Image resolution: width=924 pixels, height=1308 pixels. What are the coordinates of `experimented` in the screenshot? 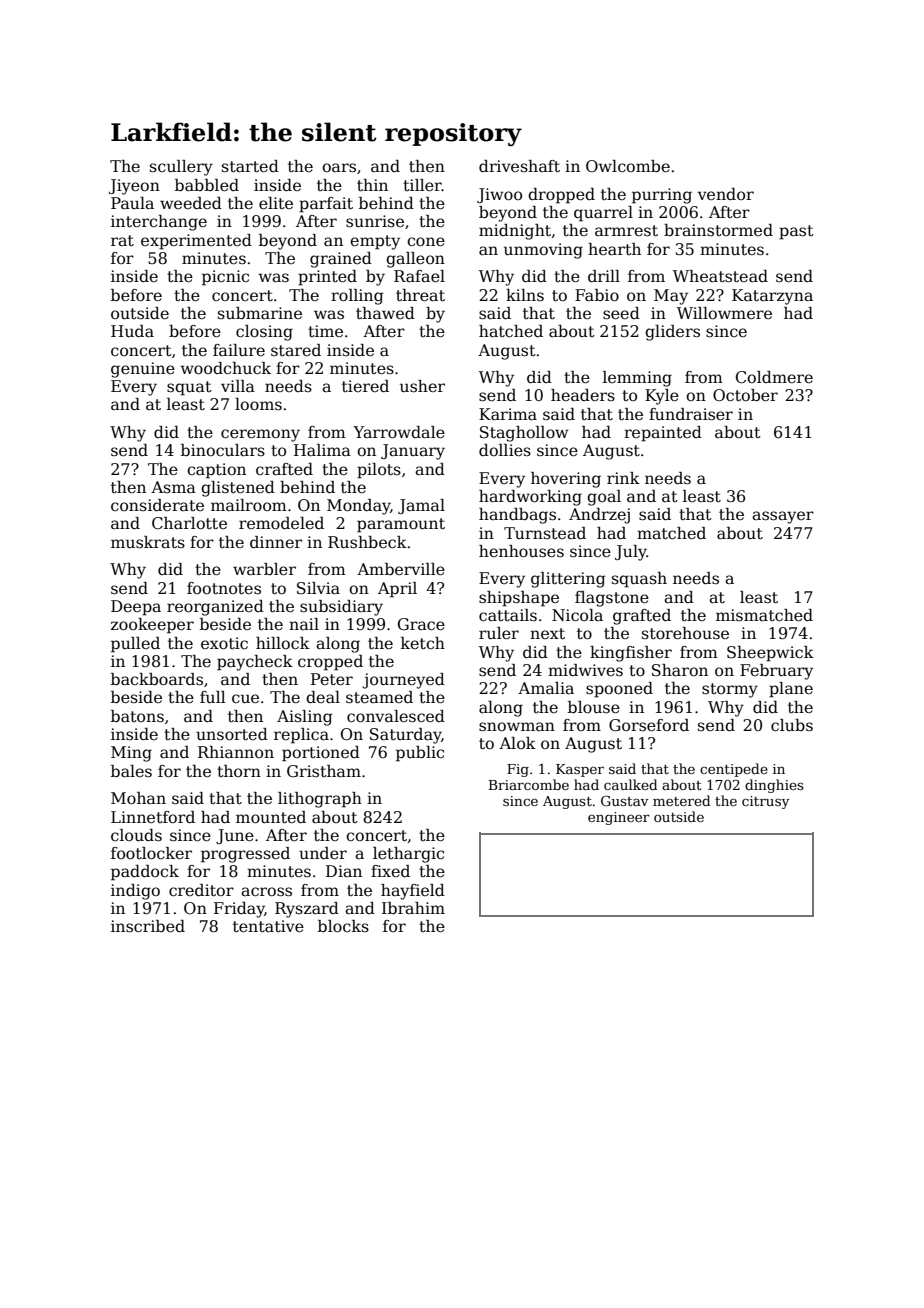 It's located at (196, 242).
